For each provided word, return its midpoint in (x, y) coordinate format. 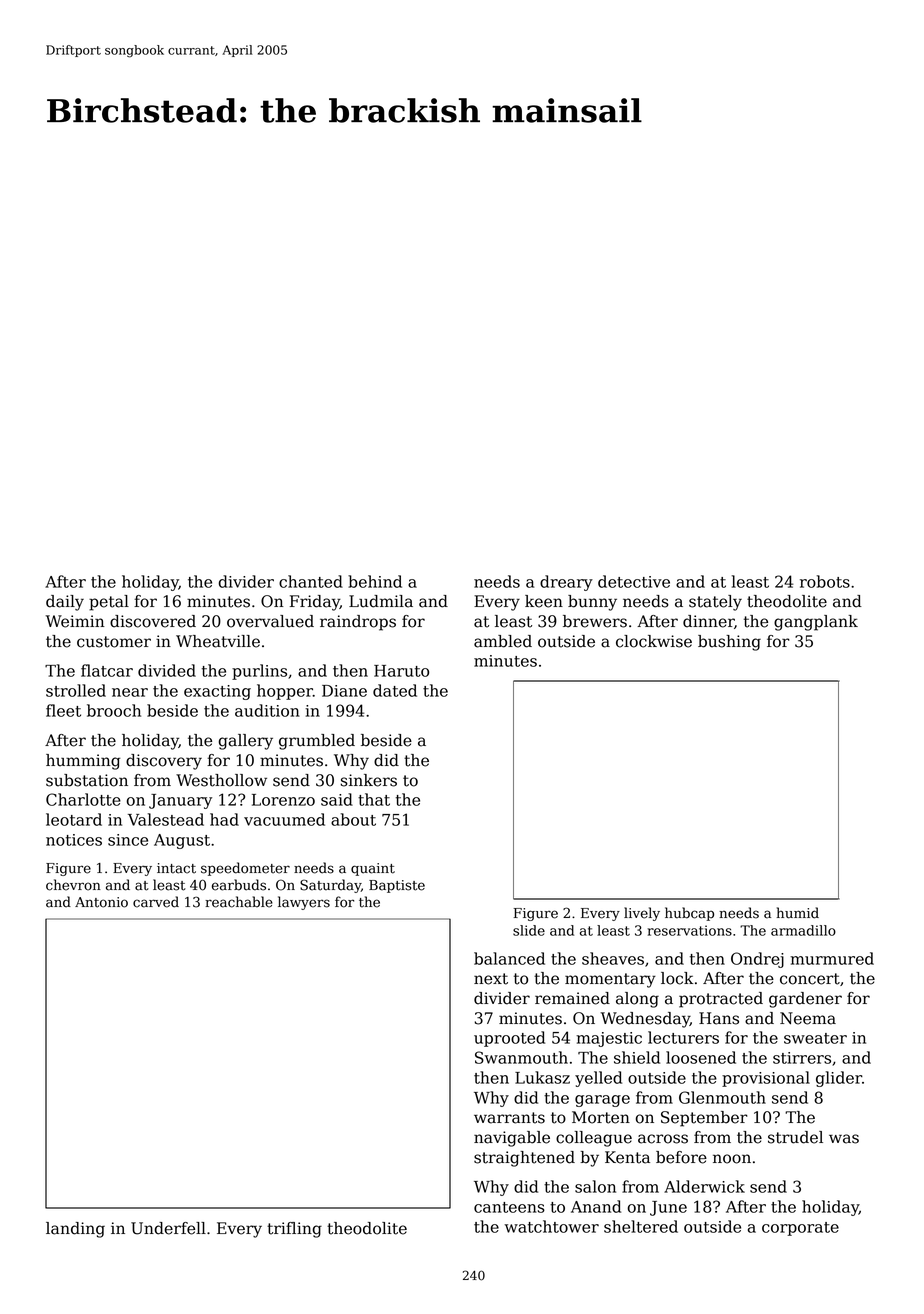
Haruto (401, 671)
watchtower (551, 1226)
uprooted (509, 1039)
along (637, 1000)
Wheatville (218, 641)
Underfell (168, 1228)
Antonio (101, 902)
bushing (729, 643)
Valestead (166, 819)
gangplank (816, 623)
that (374, 799)
